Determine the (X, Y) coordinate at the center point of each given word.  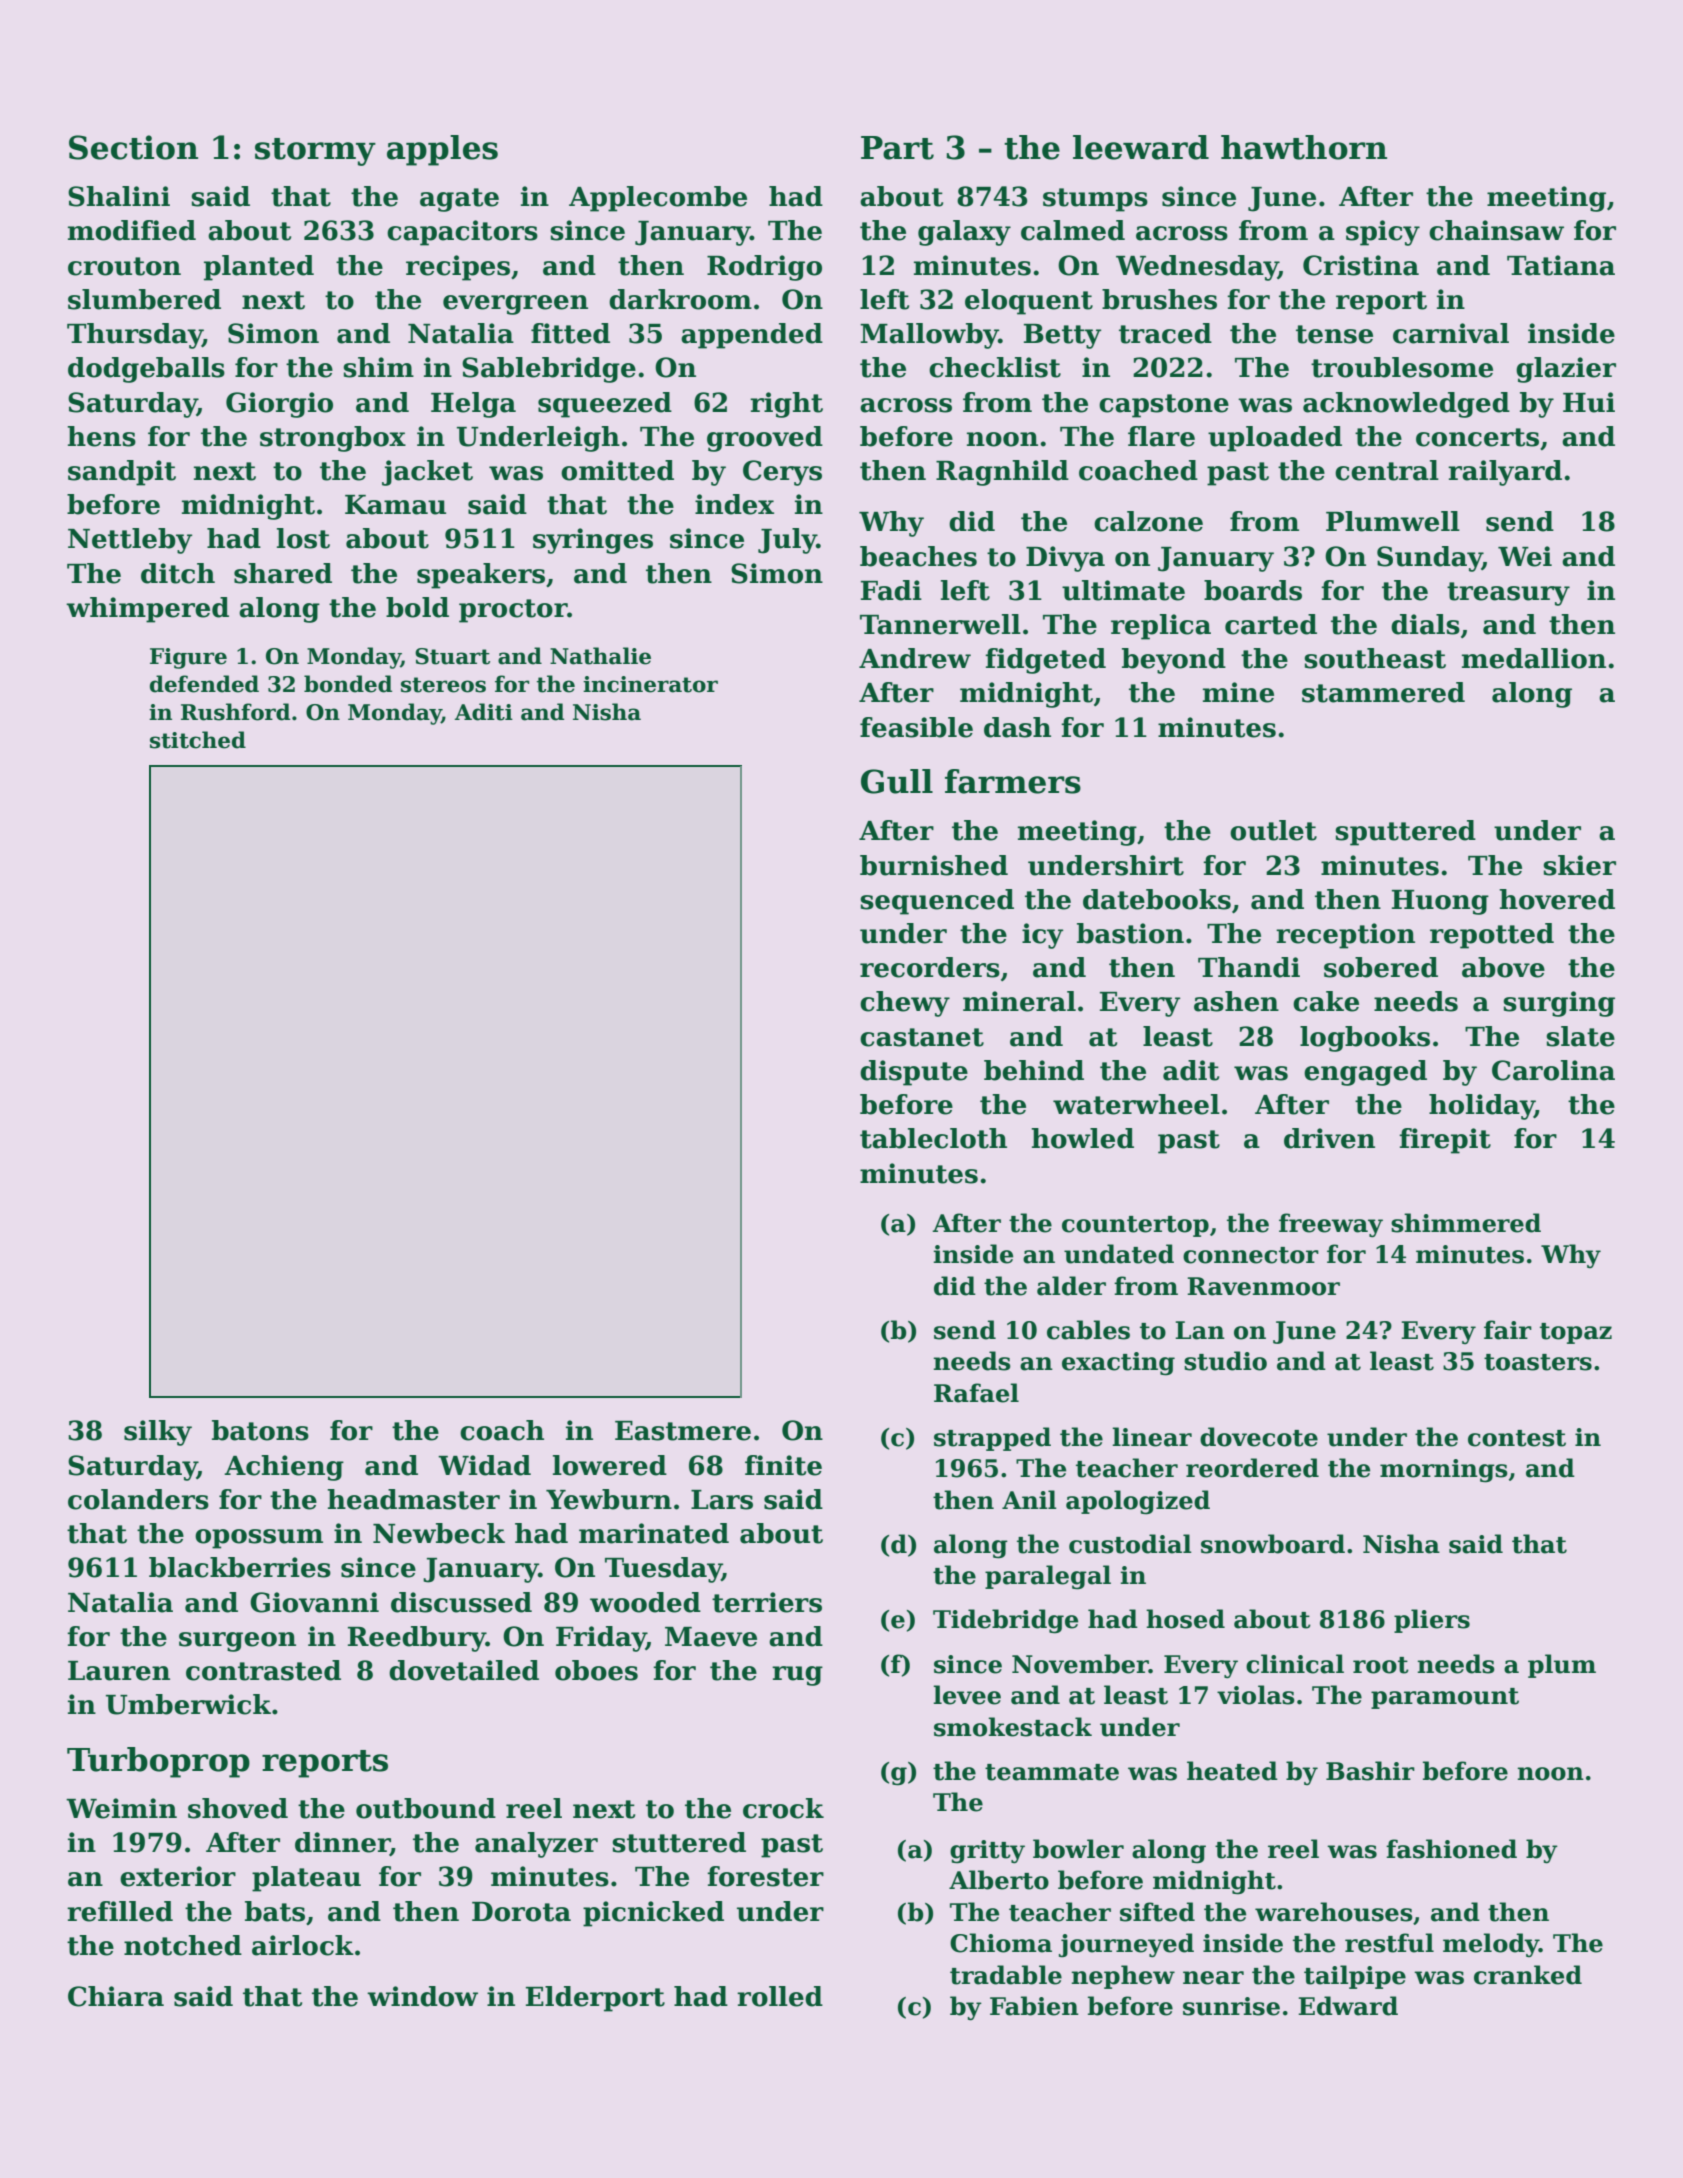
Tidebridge (1005, 1621)
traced (1165, 333)
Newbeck (439, 1533)
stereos (443, 685)
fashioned (1451, 1849)
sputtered (1405, 833)
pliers (1432, 1621)
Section (133, 147)
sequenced (937, 902)
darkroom (680, 299)
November (1080, 1664)
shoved (238, 1808)
